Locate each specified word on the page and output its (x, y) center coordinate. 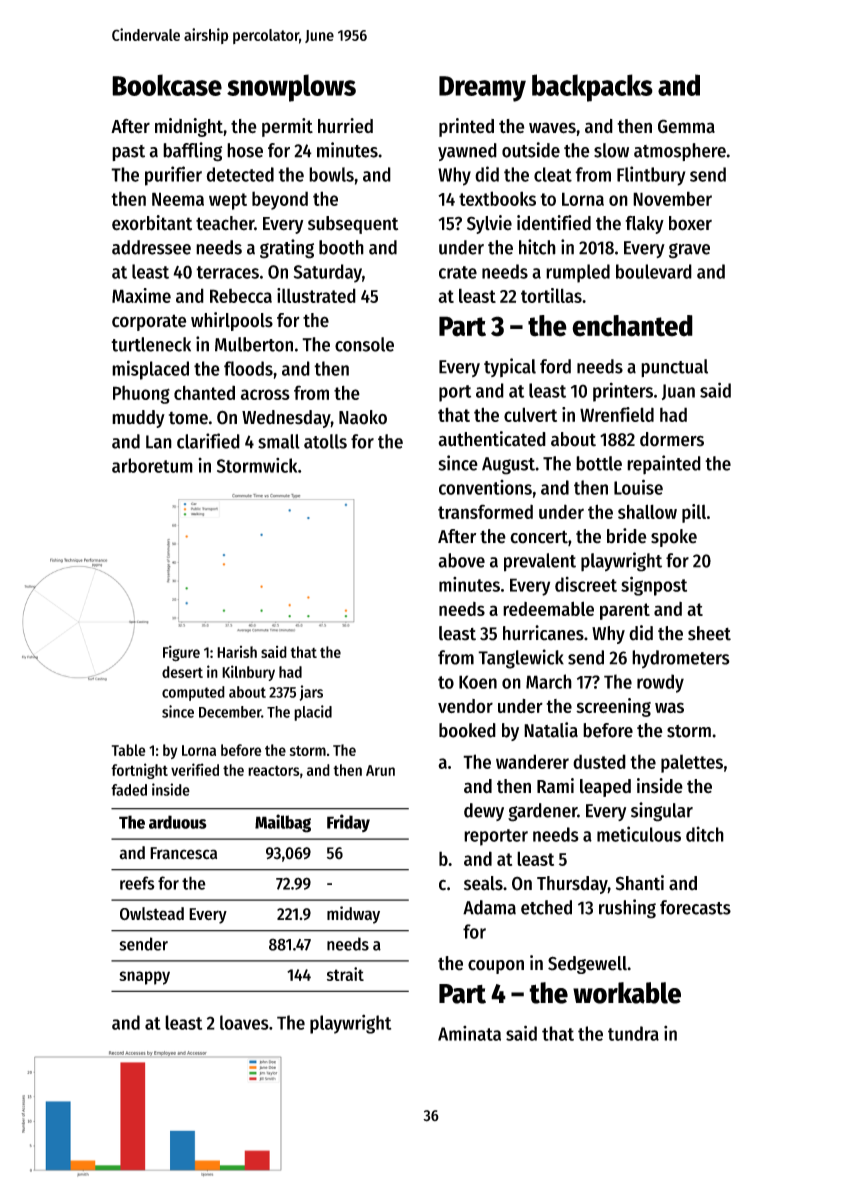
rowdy (660, 683)
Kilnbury (248, 673)
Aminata (469, 1033)
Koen (478, 682)
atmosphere (680, 152)
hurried (345, 126)
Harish (237, 652)
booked (467, 730)
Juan (678, 392)
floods (248, 368)
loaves (244, 1022)
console (364, 344)
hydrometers (681, 659)
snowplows (291, 88)
